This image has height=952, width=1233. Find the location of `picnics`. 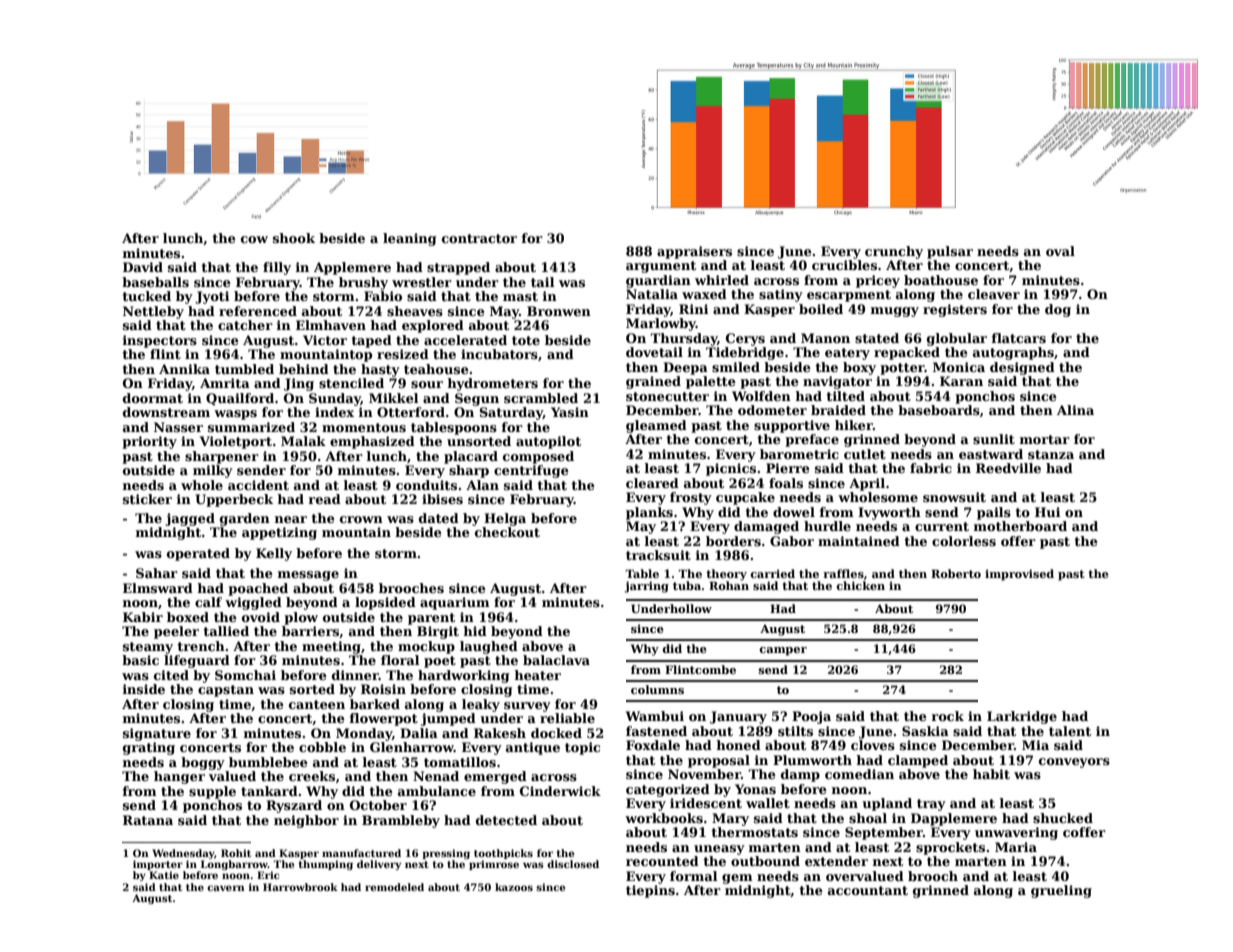

picnics is located at coordinates (731, 469).
